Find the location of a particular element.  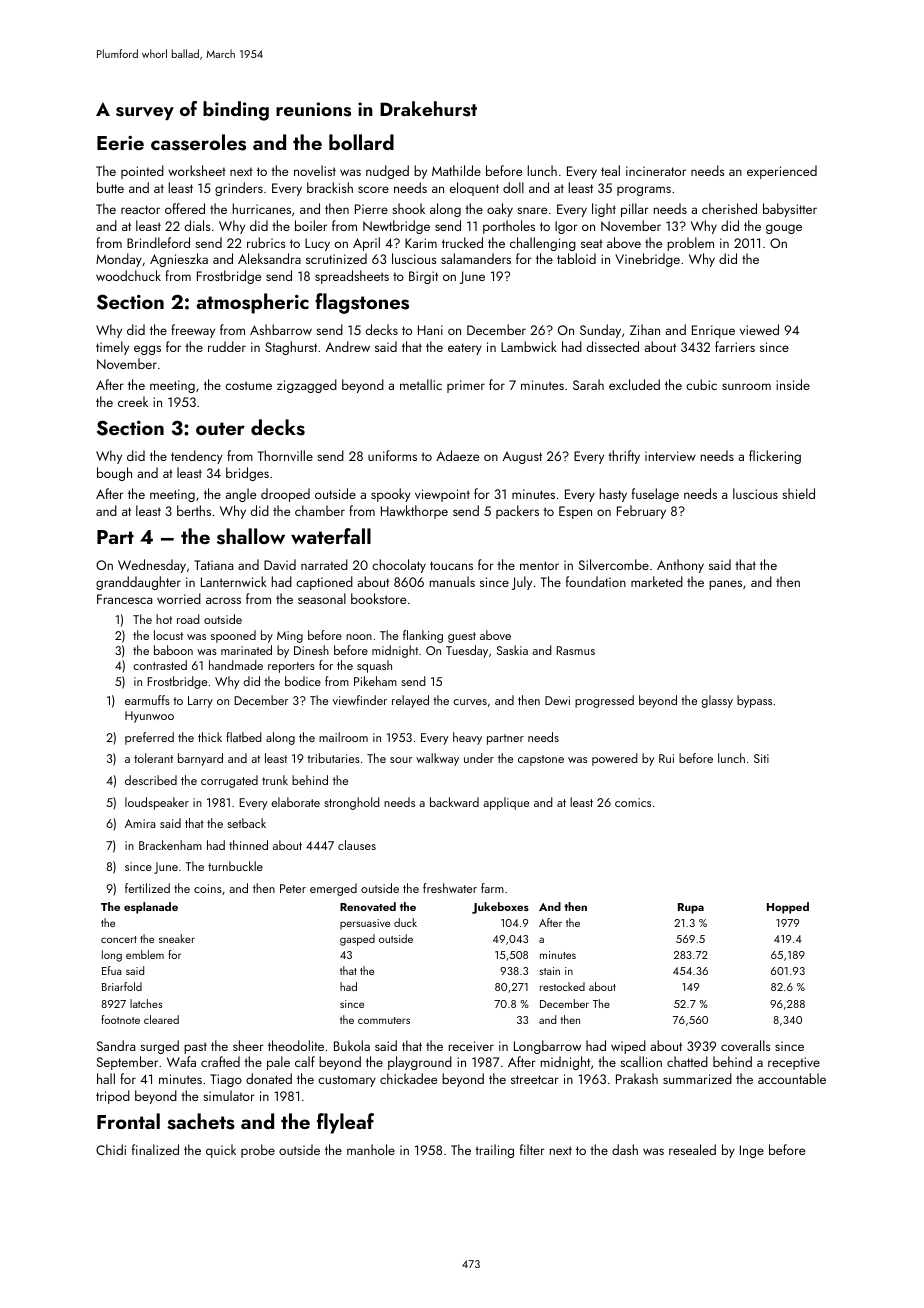

manhole is located at coordinates (371, 1149).
